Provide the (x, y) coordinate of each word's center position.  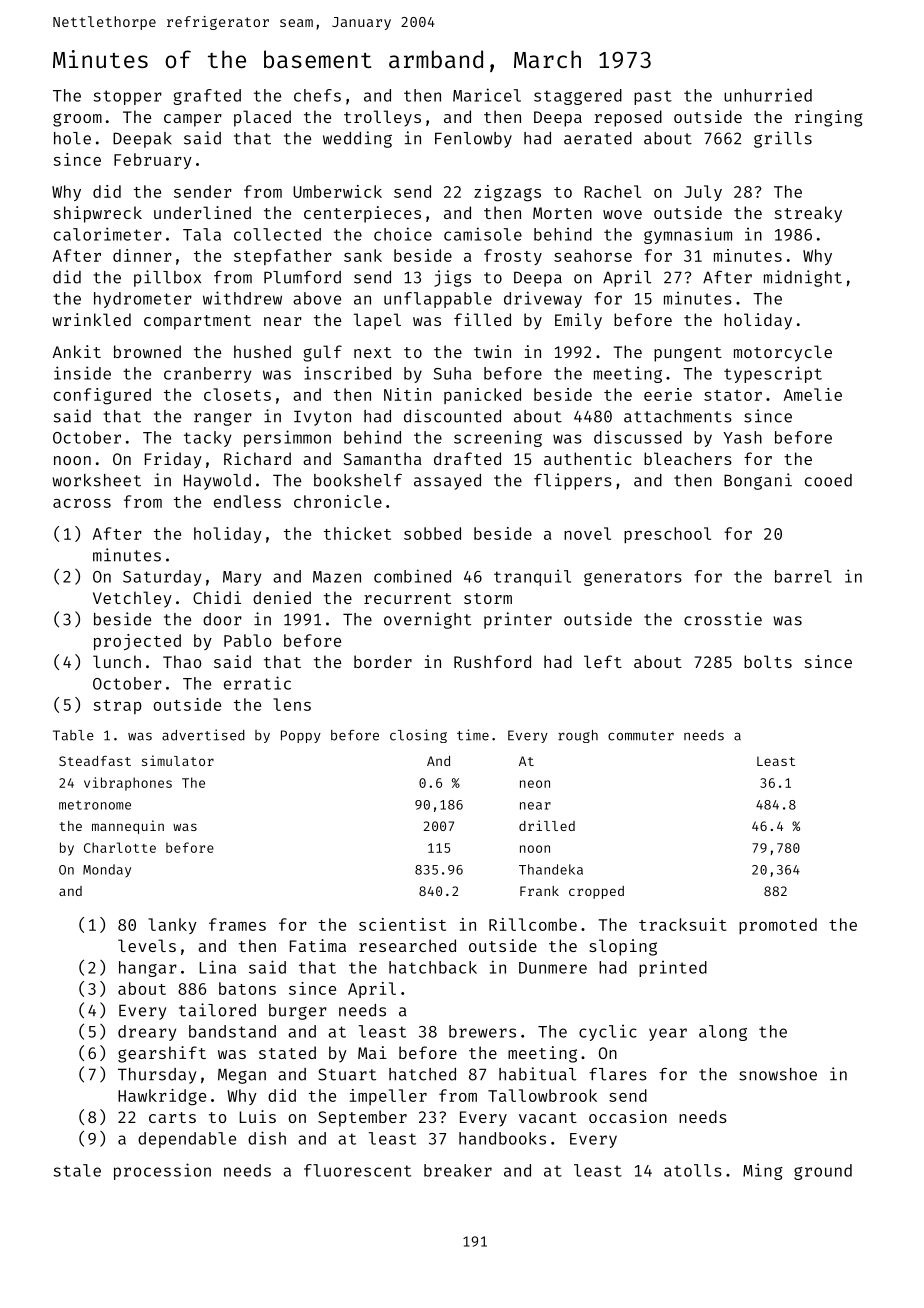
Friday (173, 460)
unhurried (768, 95)
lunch (117, 661)
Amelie (813, 394)
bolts (768, 661)
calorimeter (108, 234)
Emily (578, 321)
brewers (482, 1031)
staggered (578, 97)
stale (77, 1170)
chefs (317, 95)
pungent (688, 354)
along (723, 1033)
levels (147, 945)
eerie (668, 394)
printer (518, 620)
